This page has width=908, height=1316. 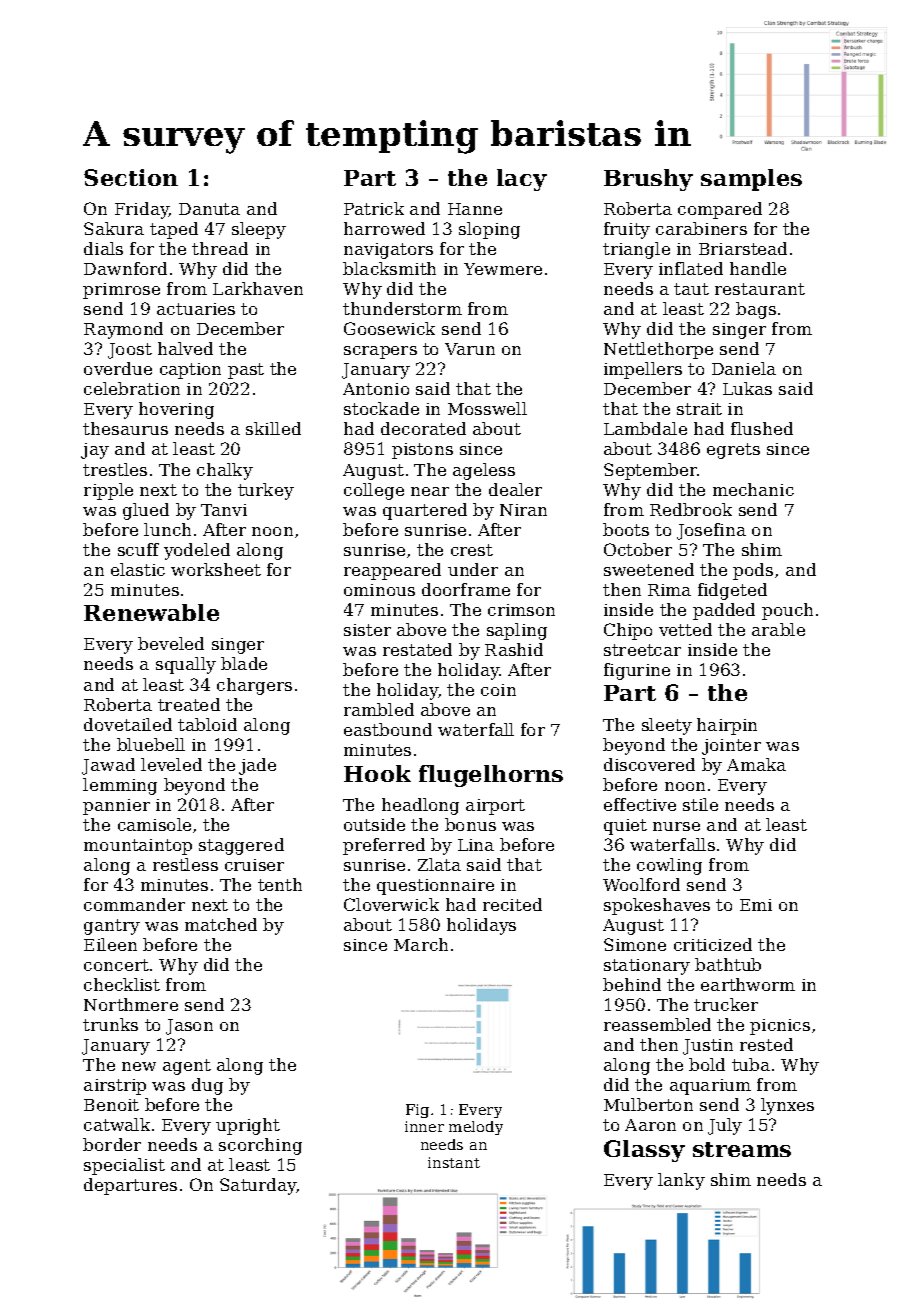 What do you see at coordinates (389, 268) in the page?
I see `blacksmith` at bounding box center [389, 268].
